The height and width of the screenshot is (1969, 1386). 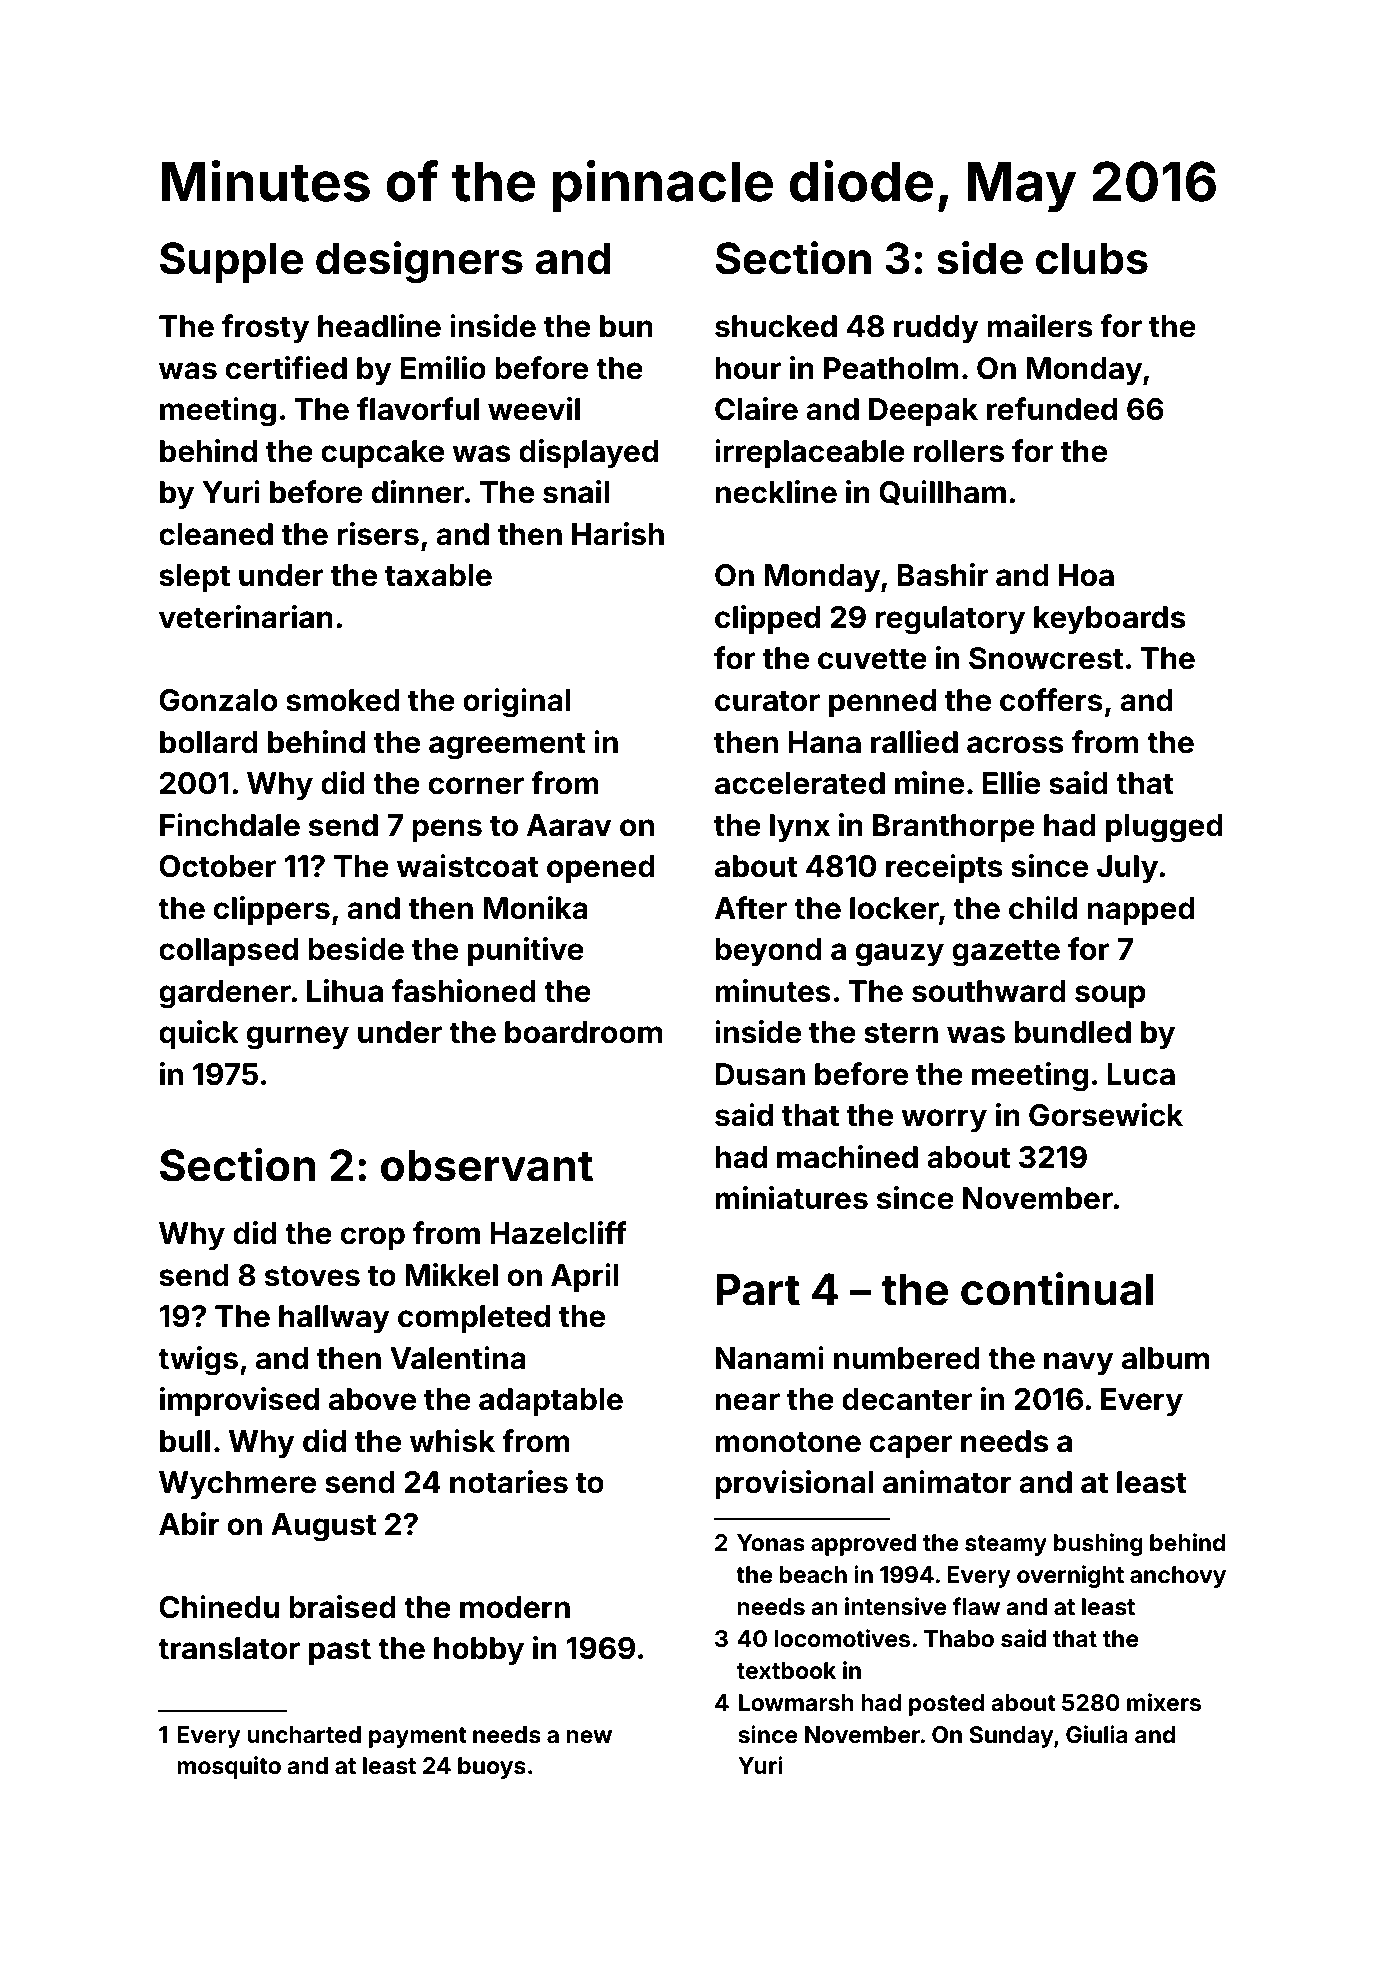 I want to click on mosquito, so click(x=229, y=1767).
